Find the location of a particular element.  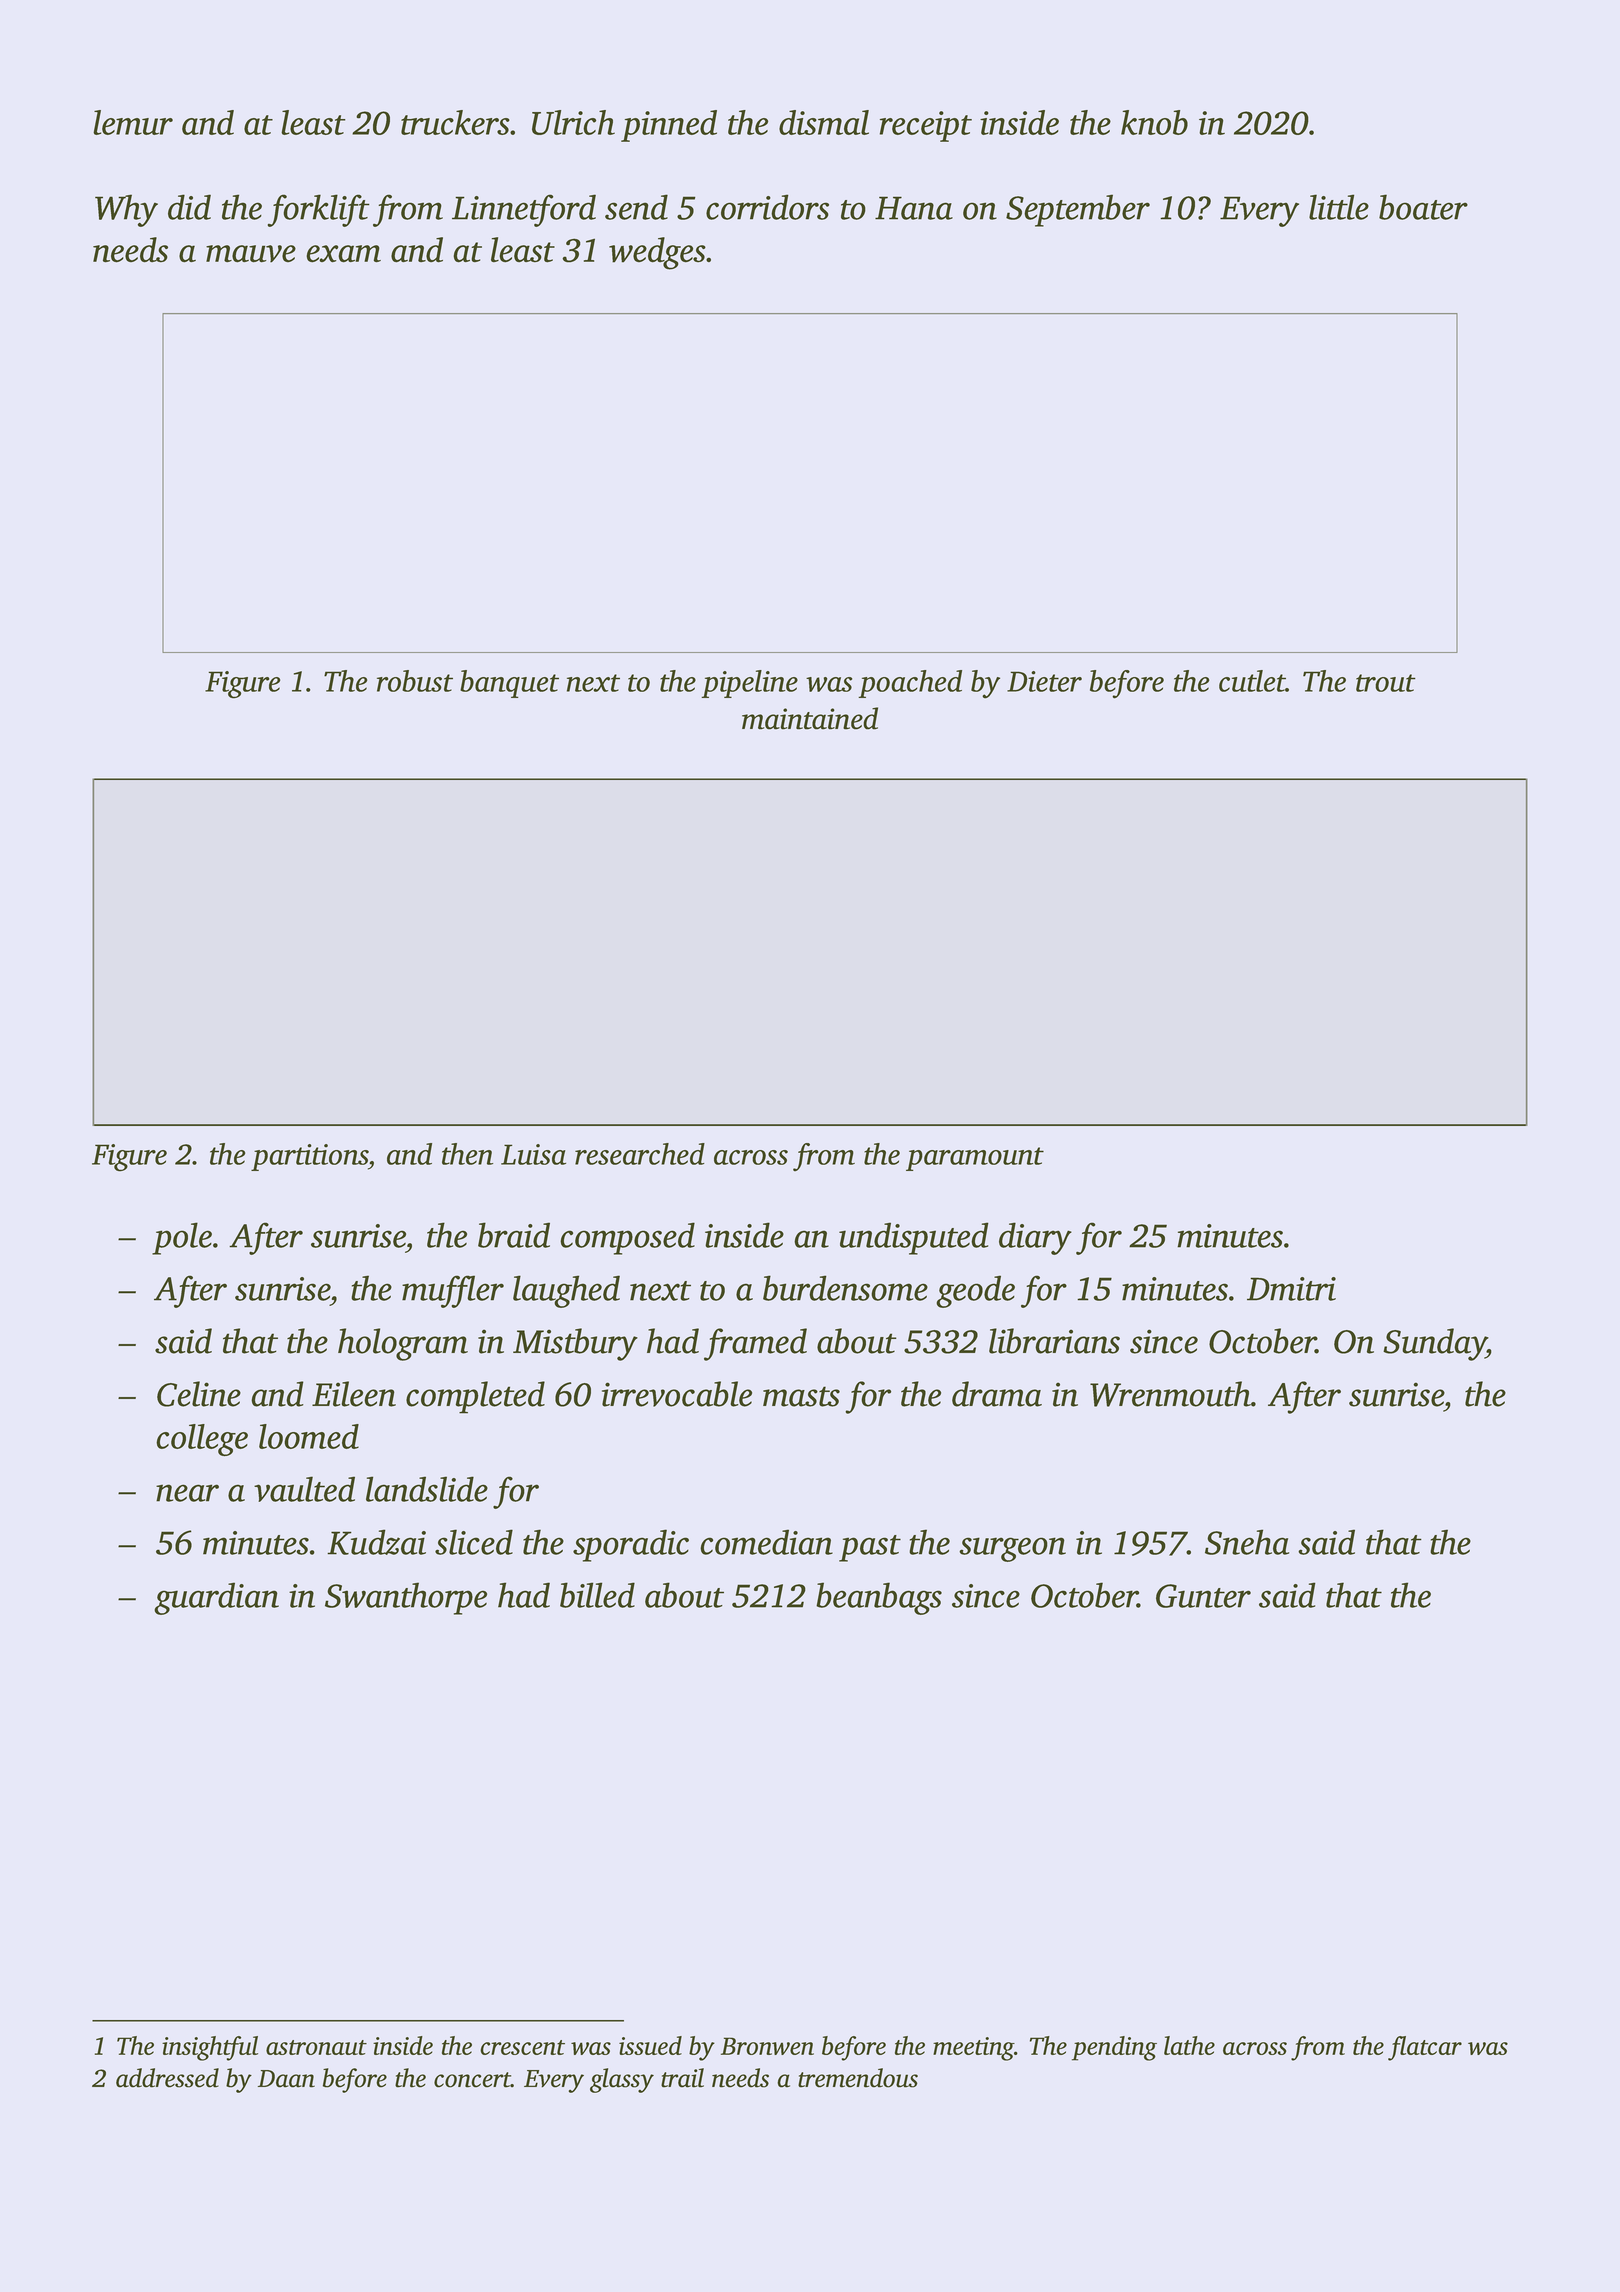

pipeline is located at coordinates (749, 684).
